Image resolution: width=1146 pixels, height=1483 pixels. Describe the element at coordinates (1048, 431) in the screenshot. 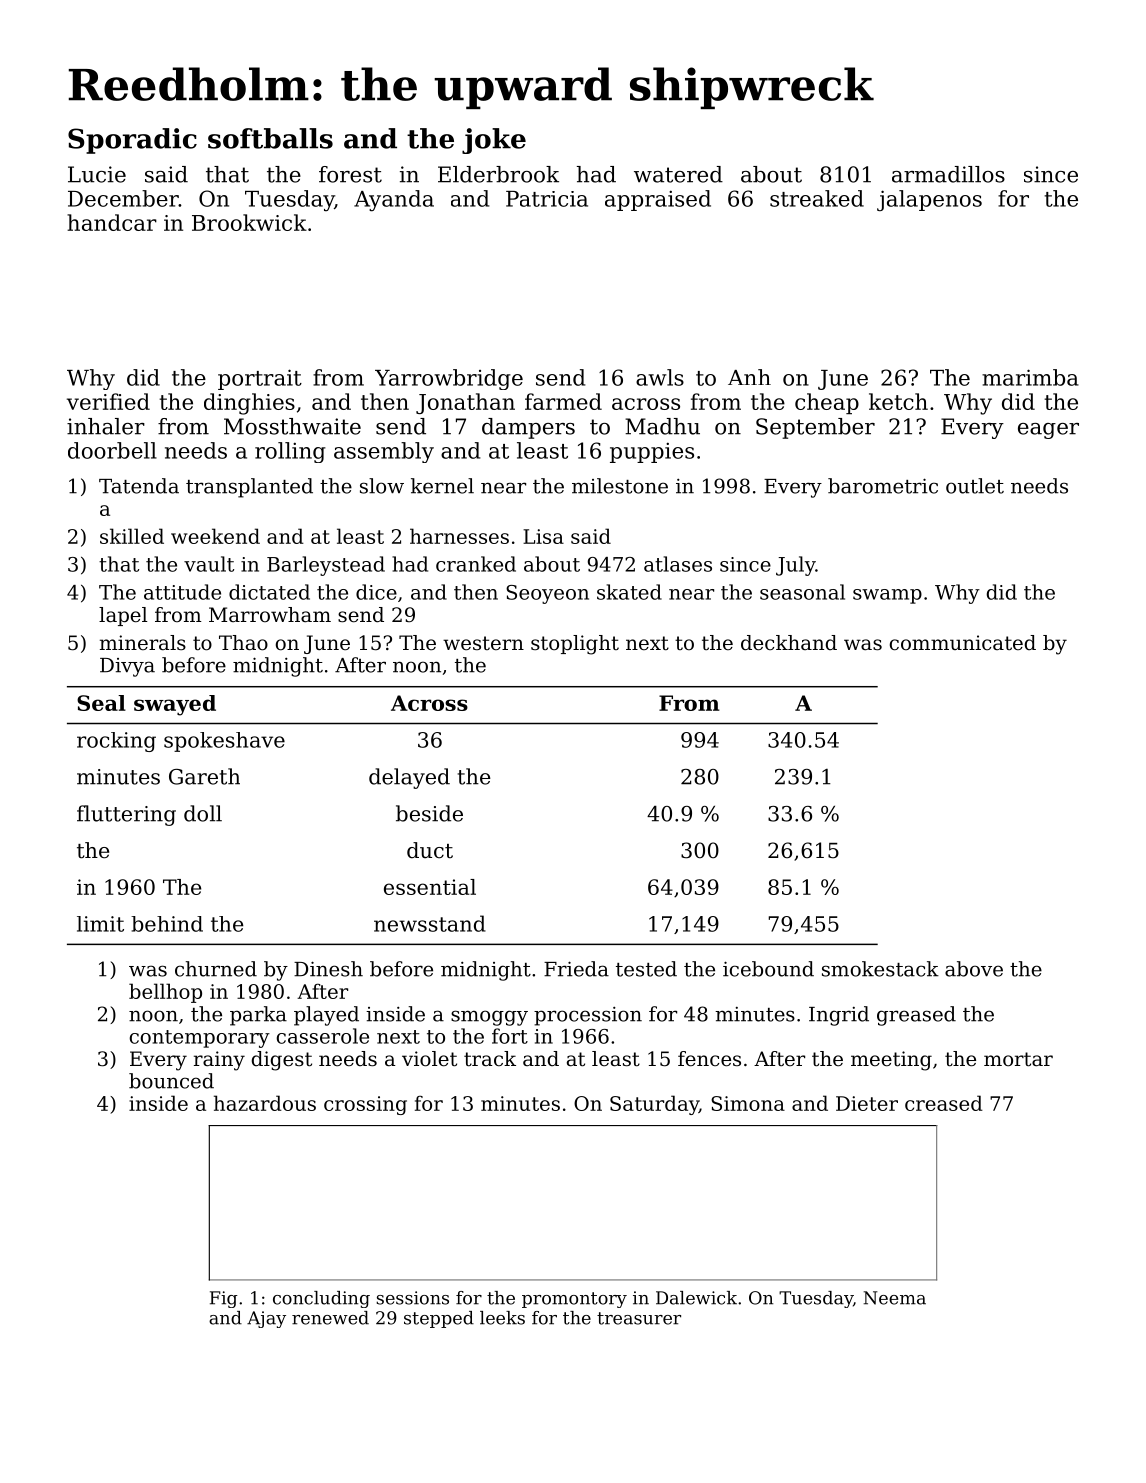

I see `eager` at that location.
